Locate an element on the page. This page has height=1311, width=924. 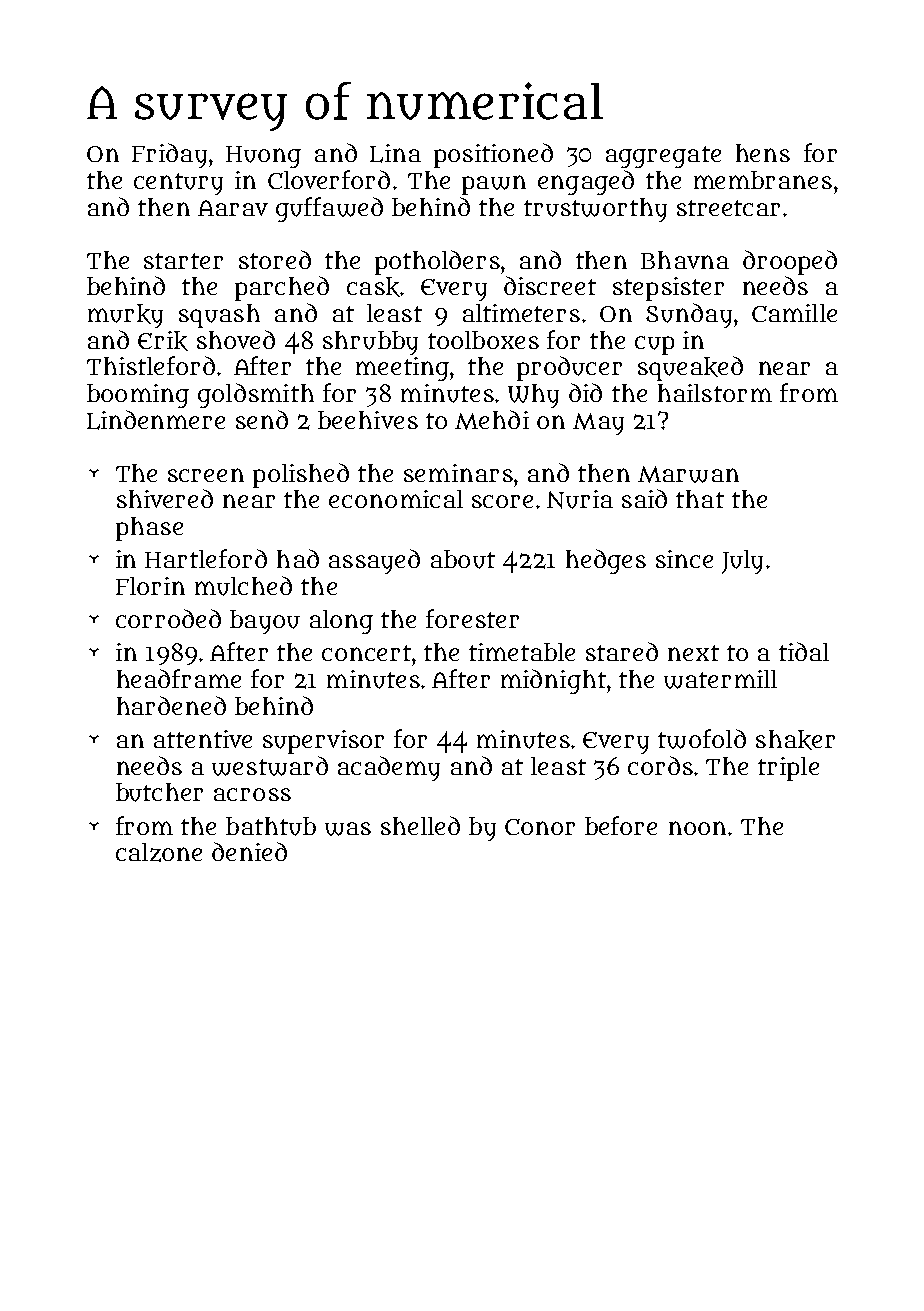
noon is located at coordinates (697, 828).
